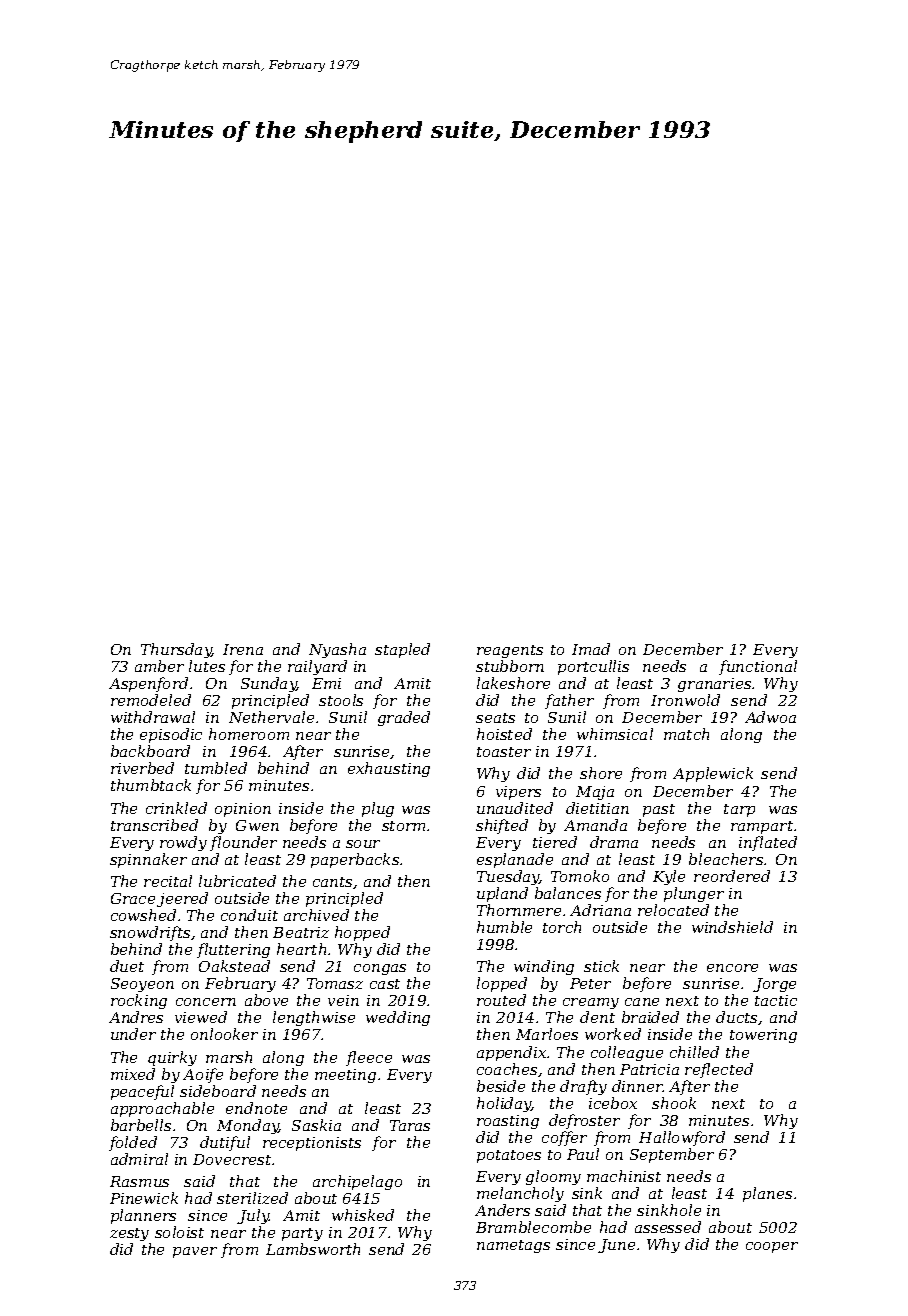 This screenshot has width=908, height=1316. Describe the element at coordinates (726, 859) in the screenshot. I see `bleachers` at that location.
